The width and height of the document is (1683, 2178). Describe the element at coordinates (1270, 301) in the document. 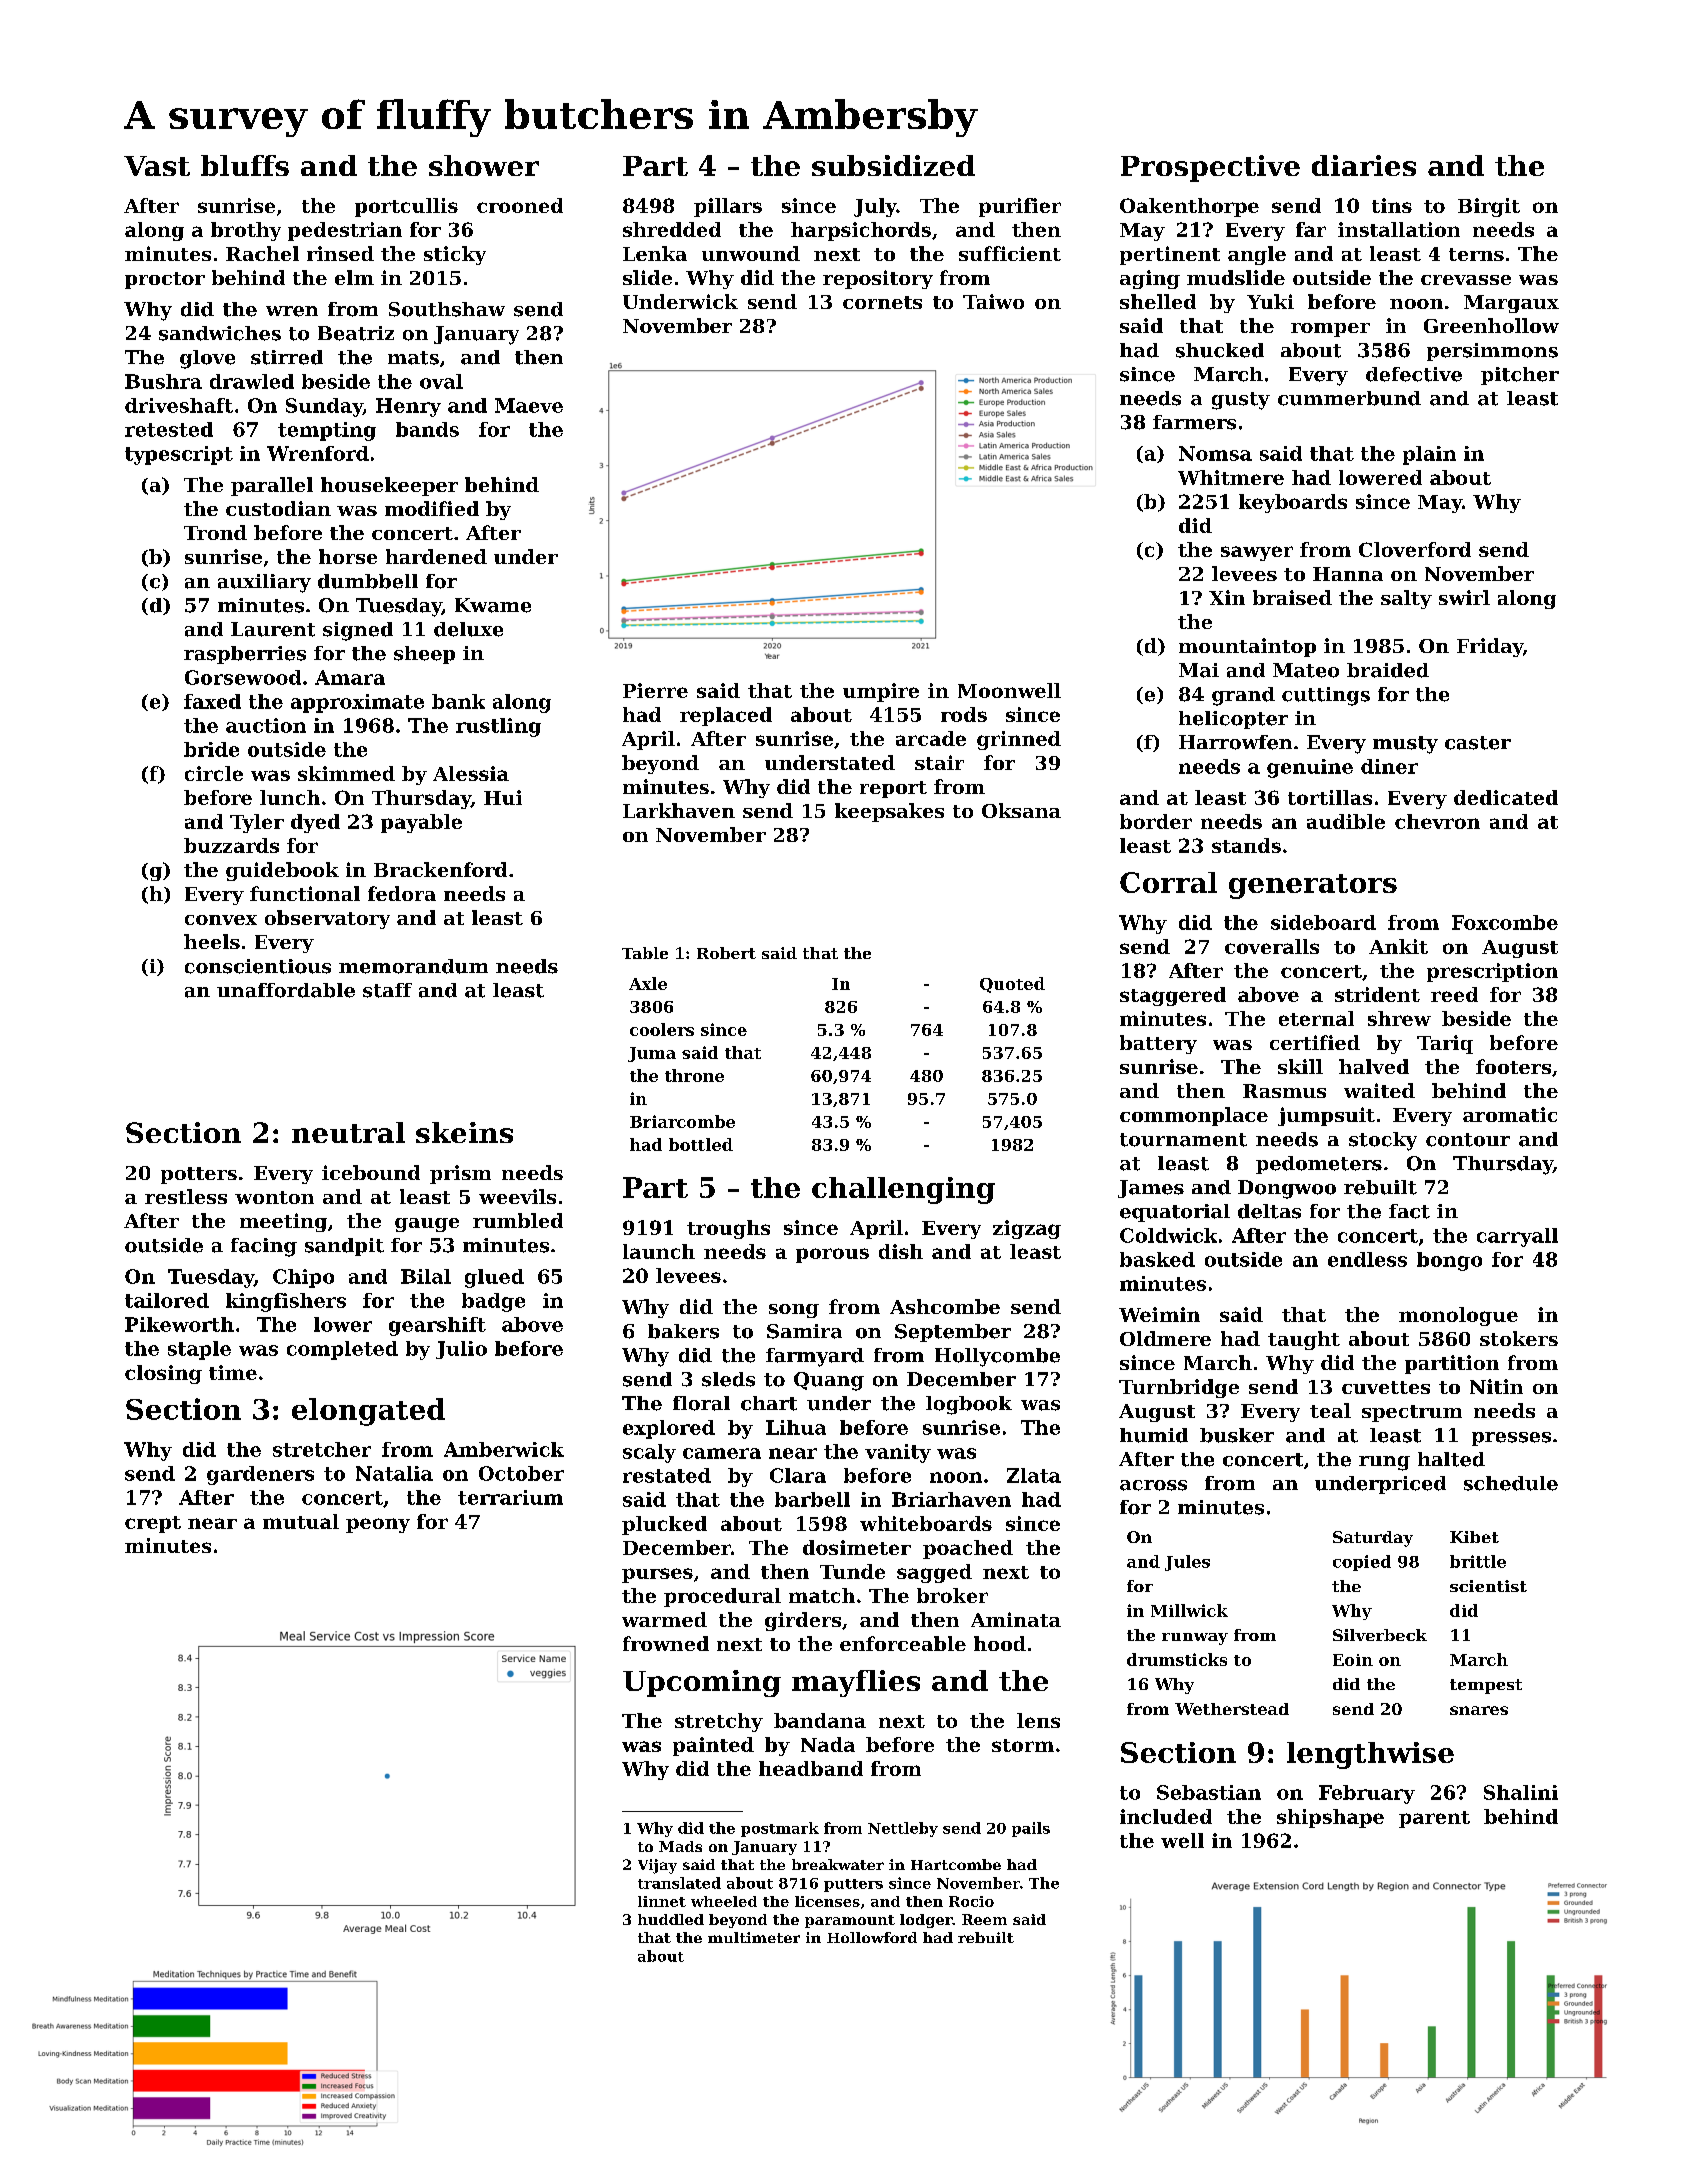

I see `Yuki` at that location.
